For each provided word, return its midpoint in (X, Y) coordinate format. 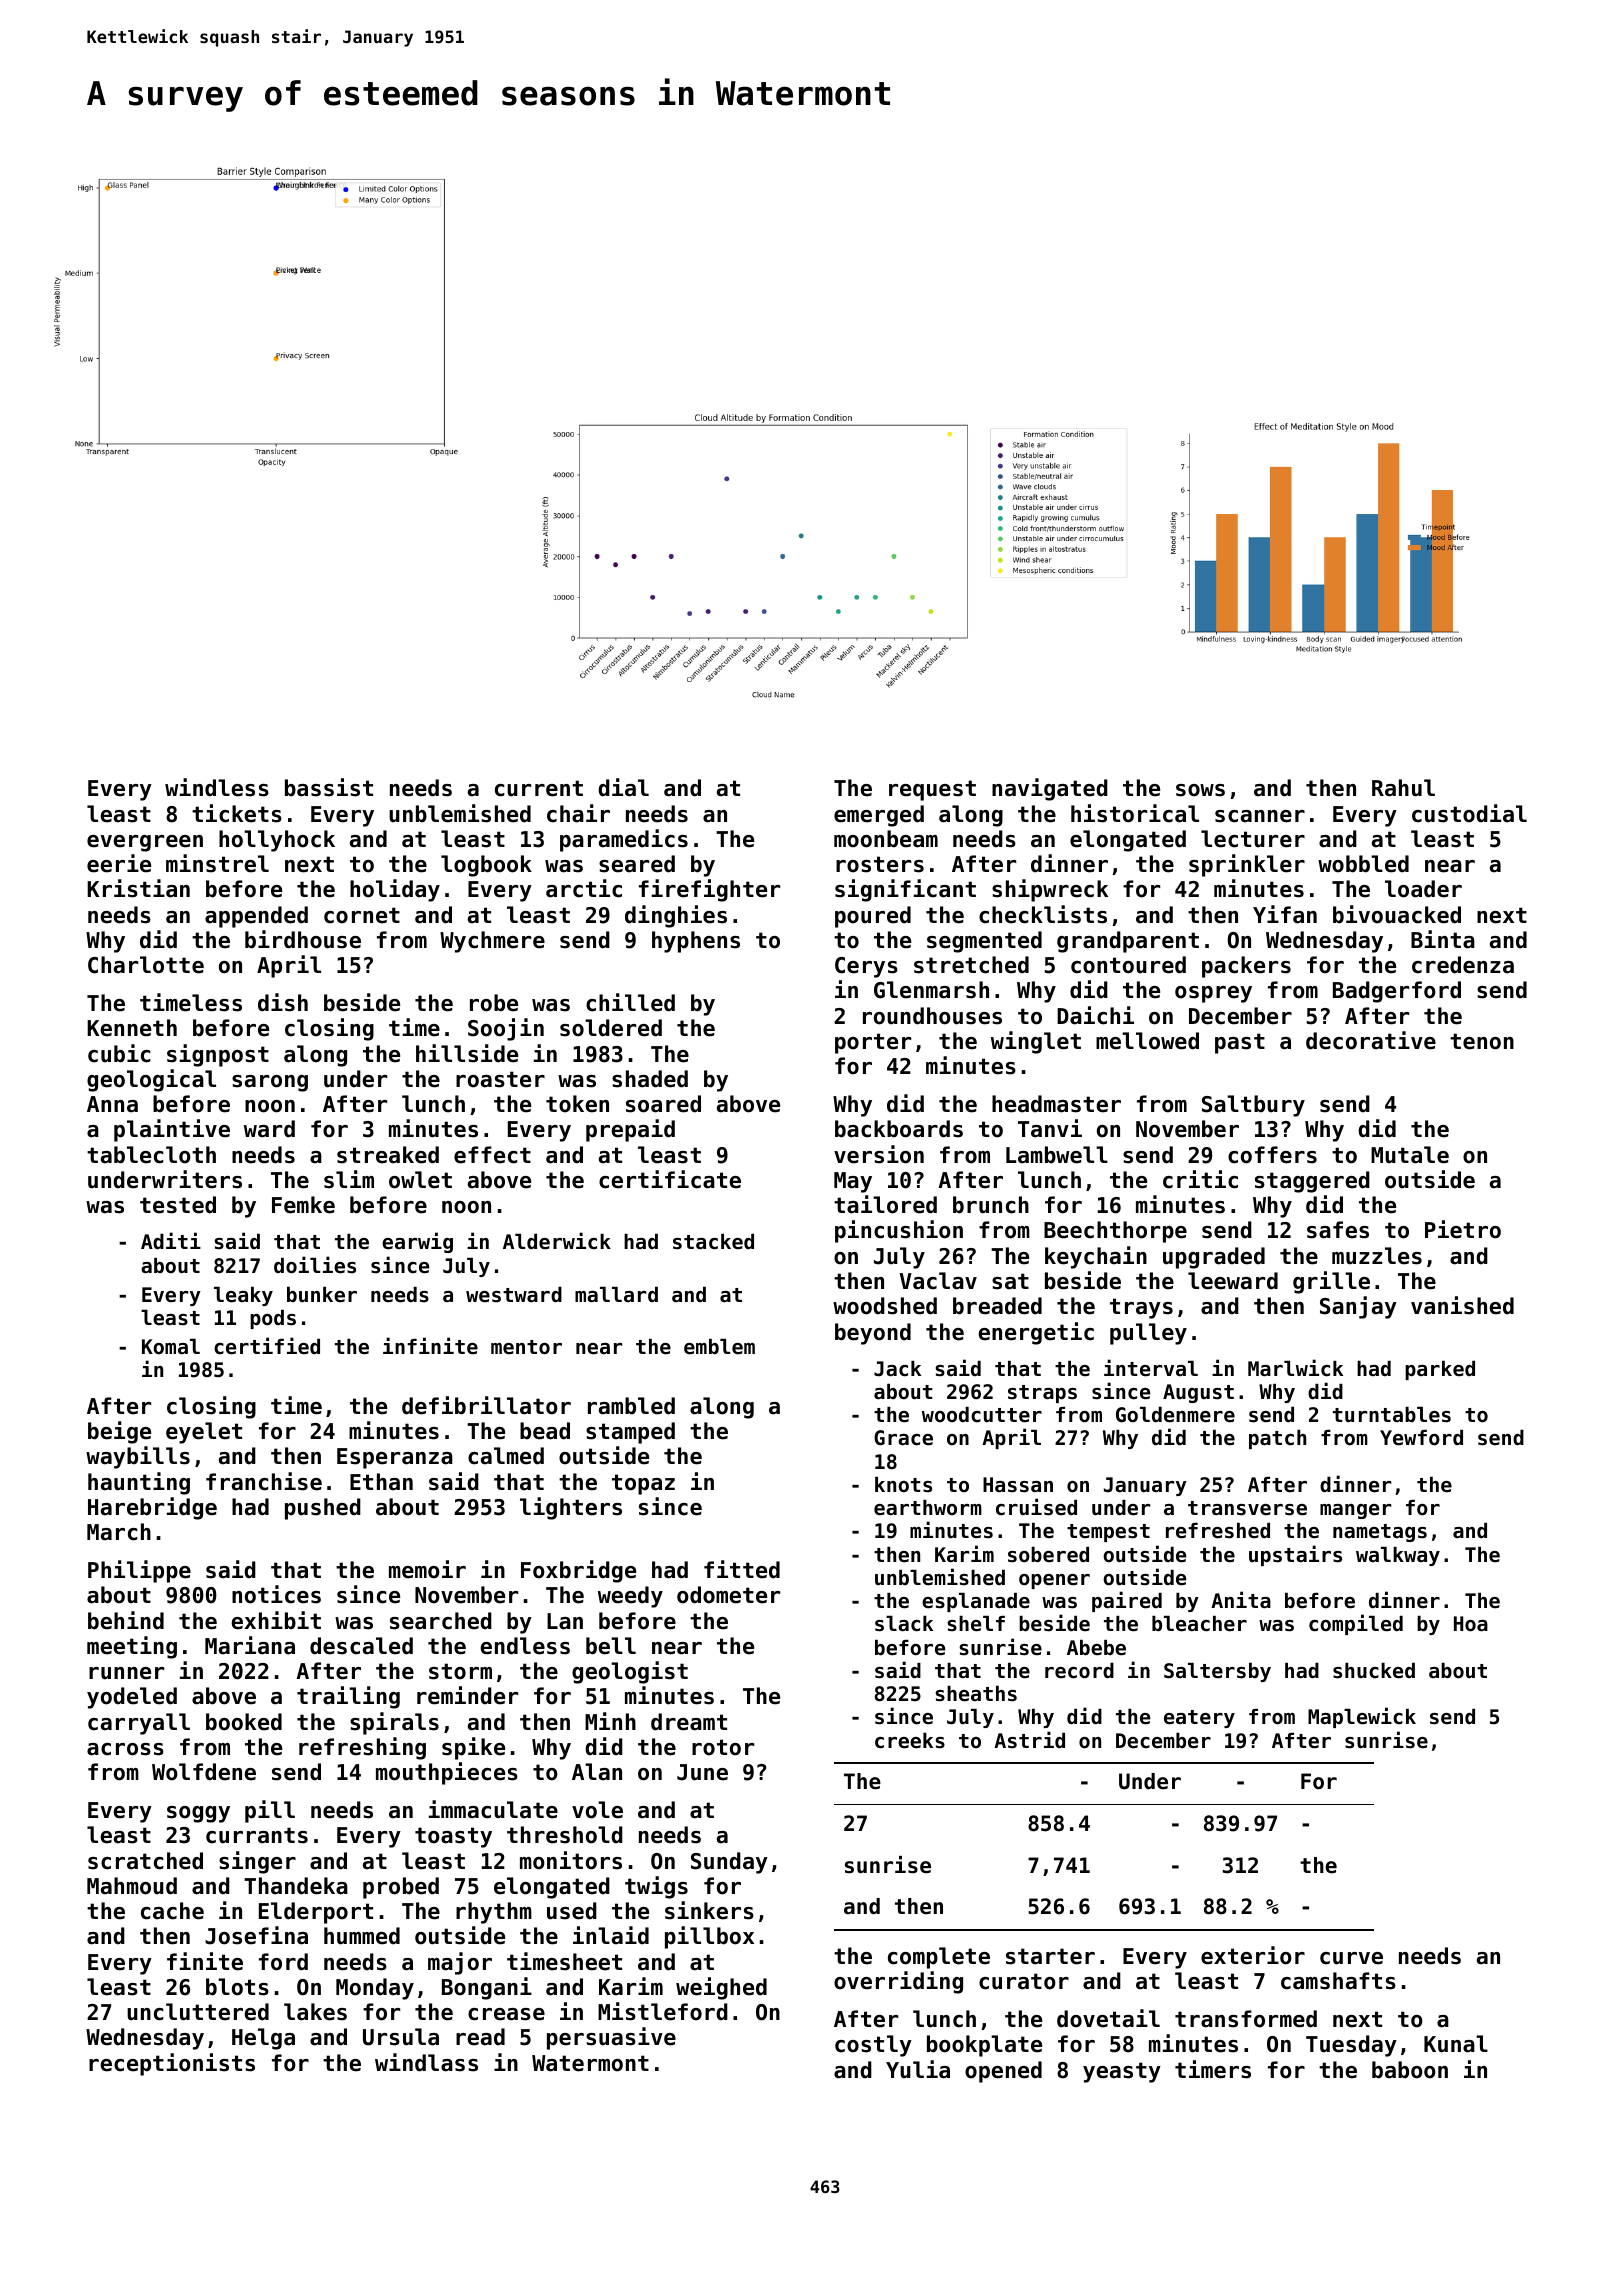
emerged (879, 816)
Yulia (918, 2069)
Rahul (1403, 788)
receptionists (172, 2064)
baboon (1410, 2070)
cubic (119, 1053)
